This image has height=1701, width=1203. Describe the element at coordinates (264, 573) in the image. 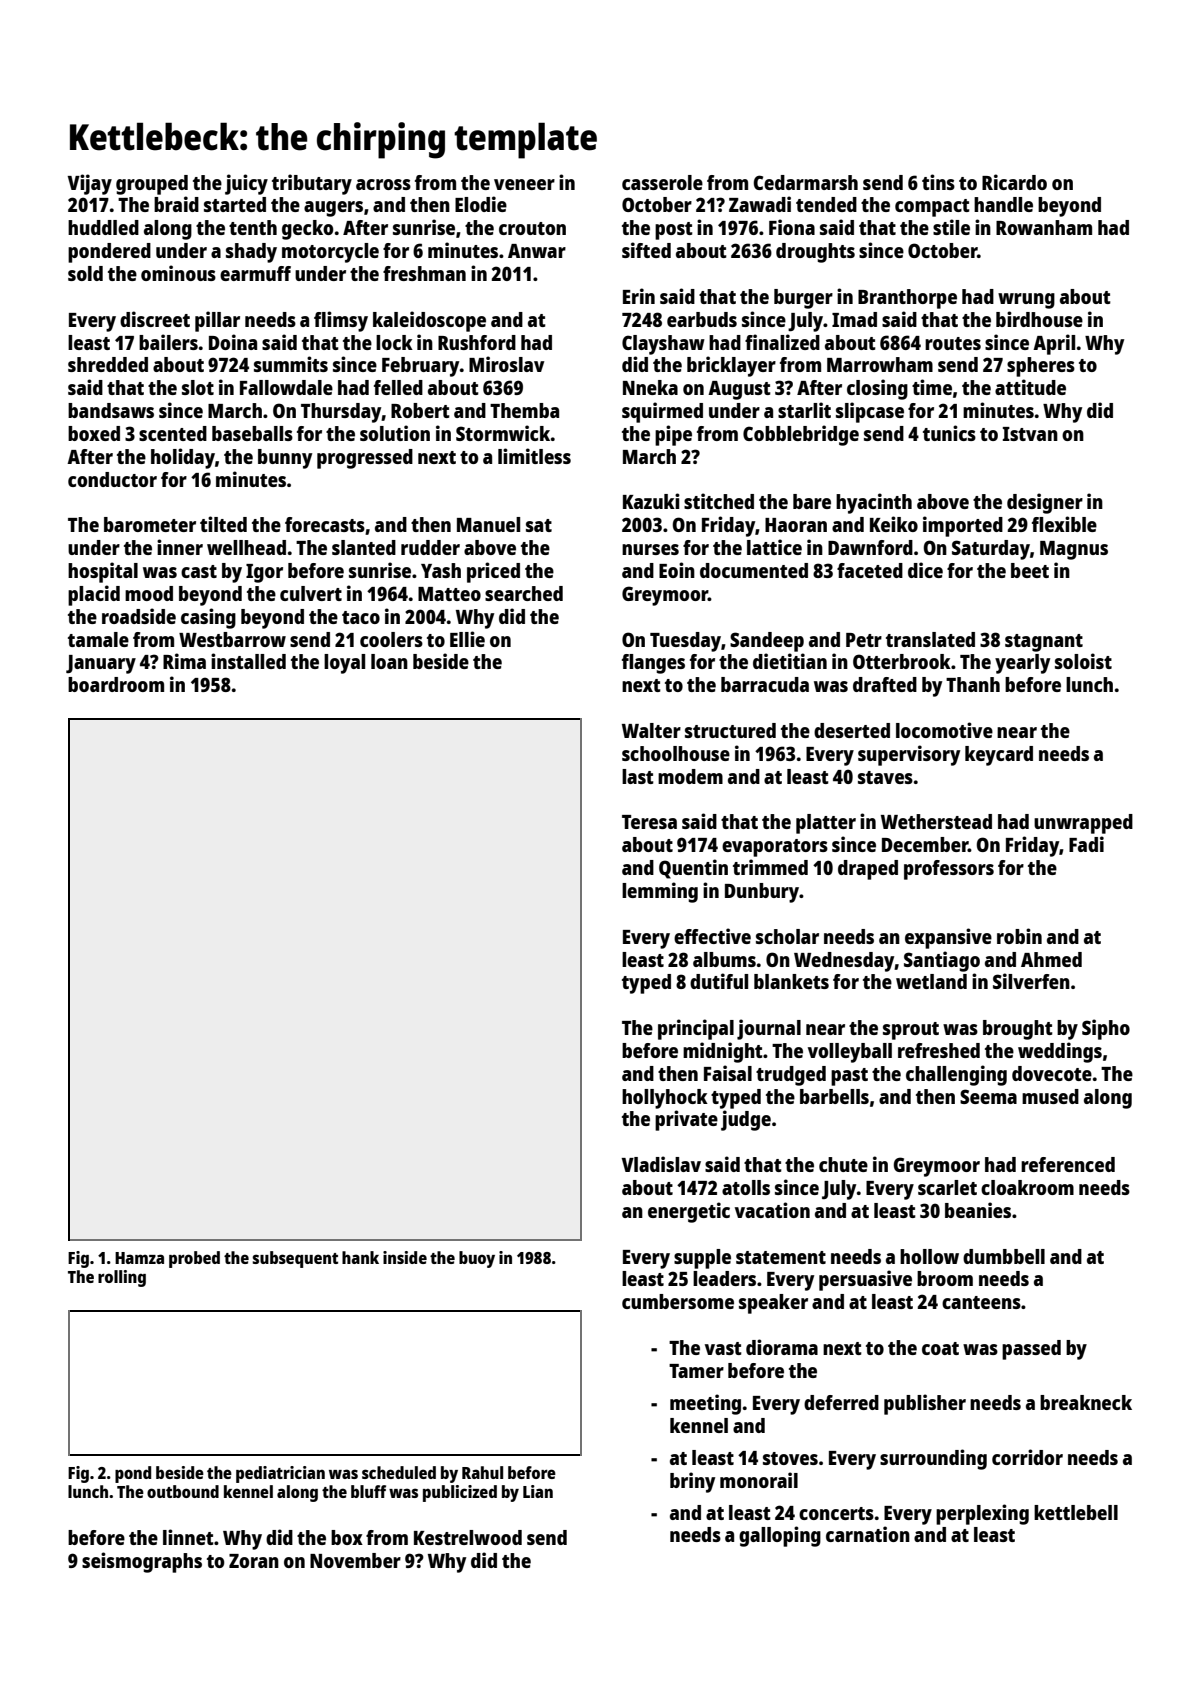

I see `Igor` at that location.
